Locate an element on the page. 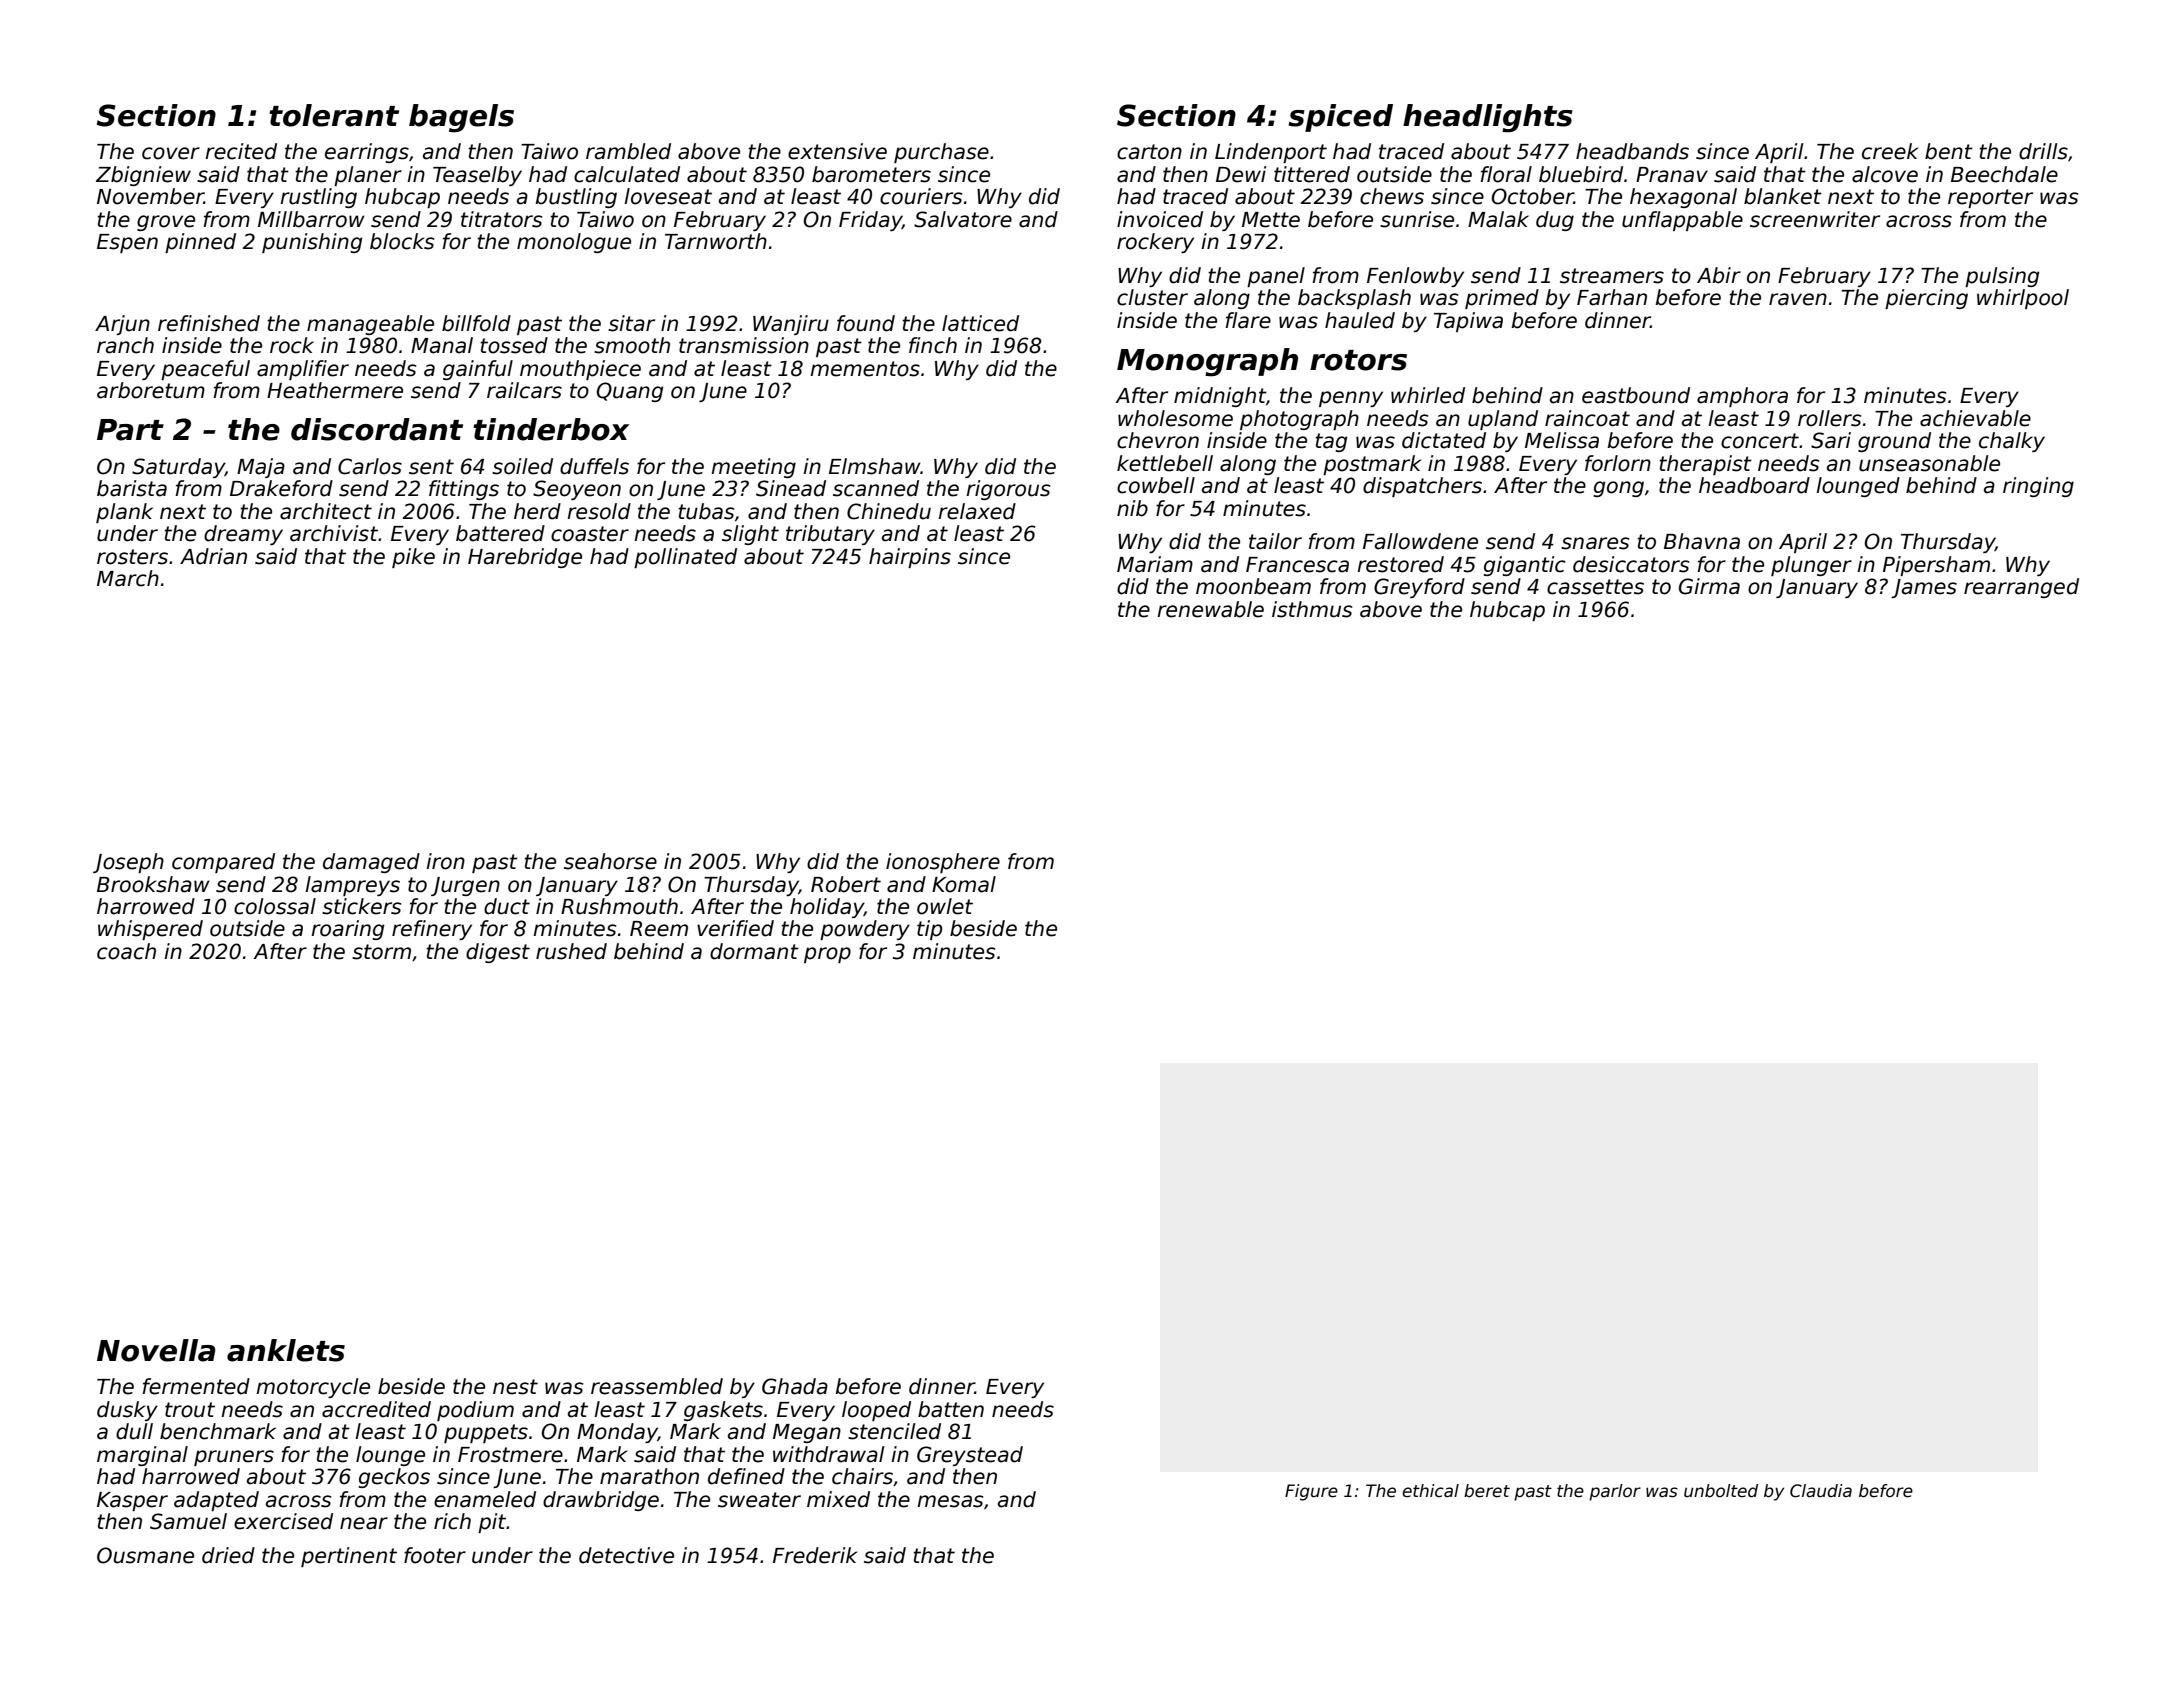 Image resolution: width=2178 pixels, height=1683 pixels. extensive is located at coordinates (837, 151).
